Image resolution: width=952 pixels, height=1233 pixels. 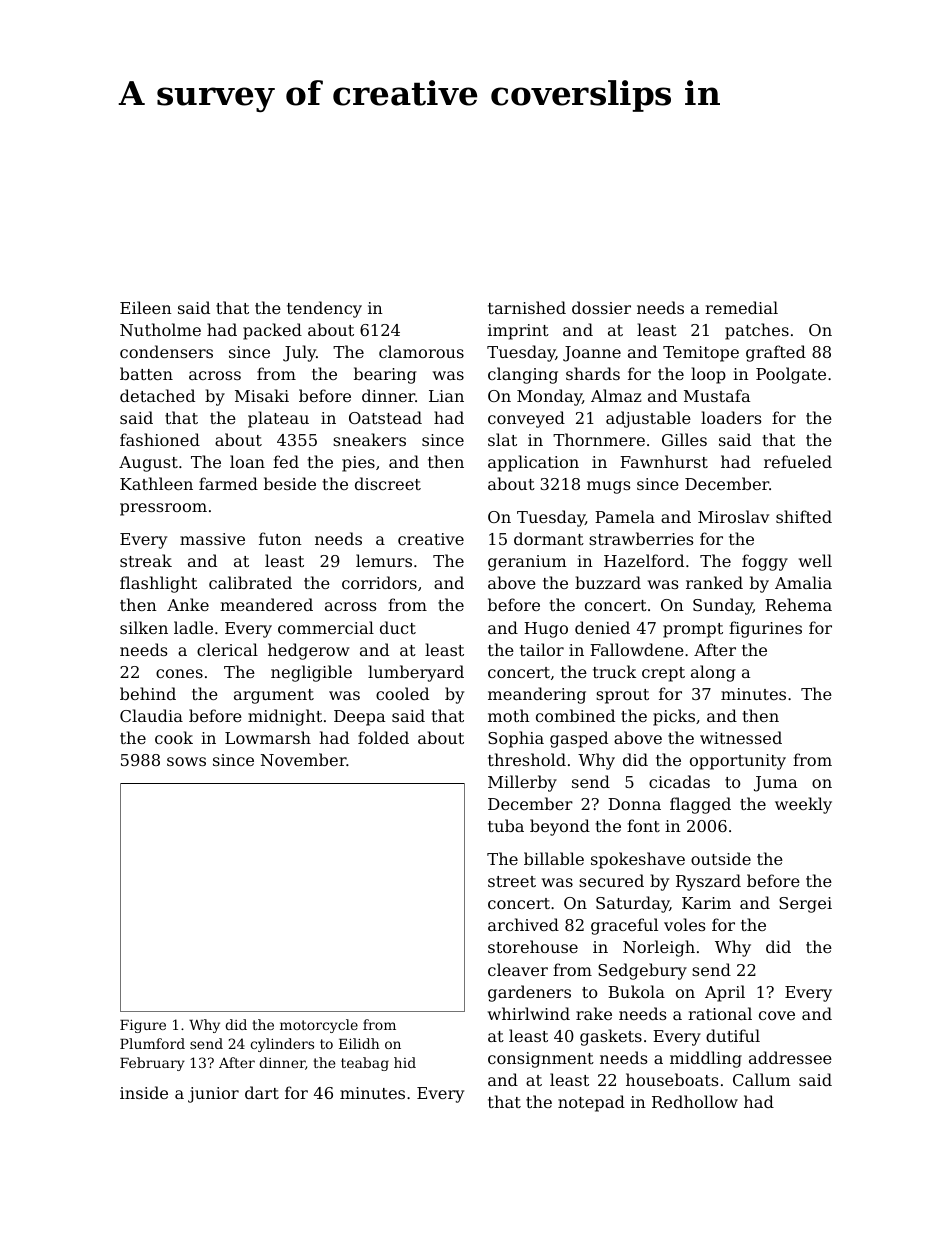 I want to click on slat, so click(x=502, y=439).
